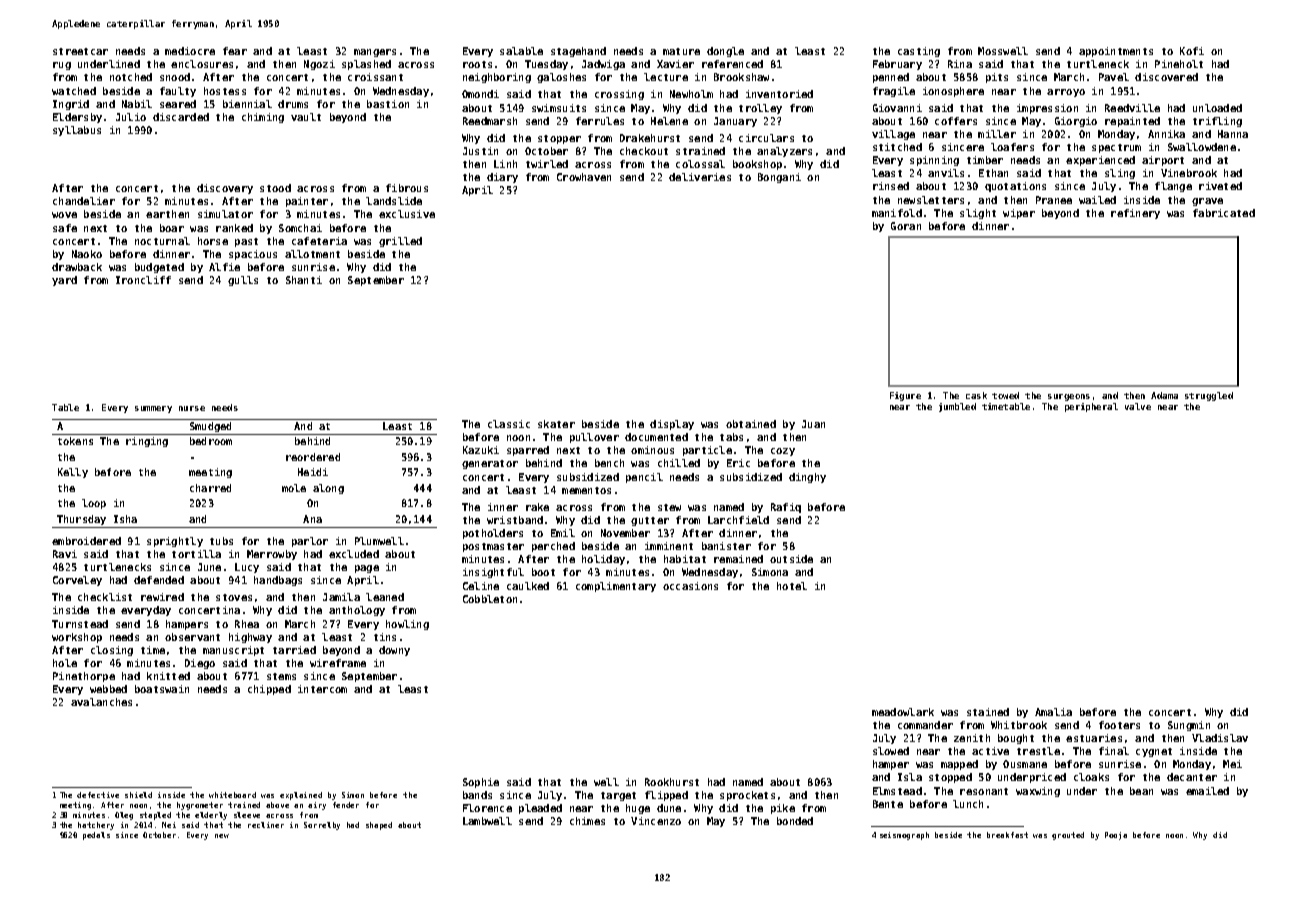 This page has height=924, width=1308. What do you see at coordinates (609, 463) in the page?
I see `bench` at bounding box center [609, 463].
